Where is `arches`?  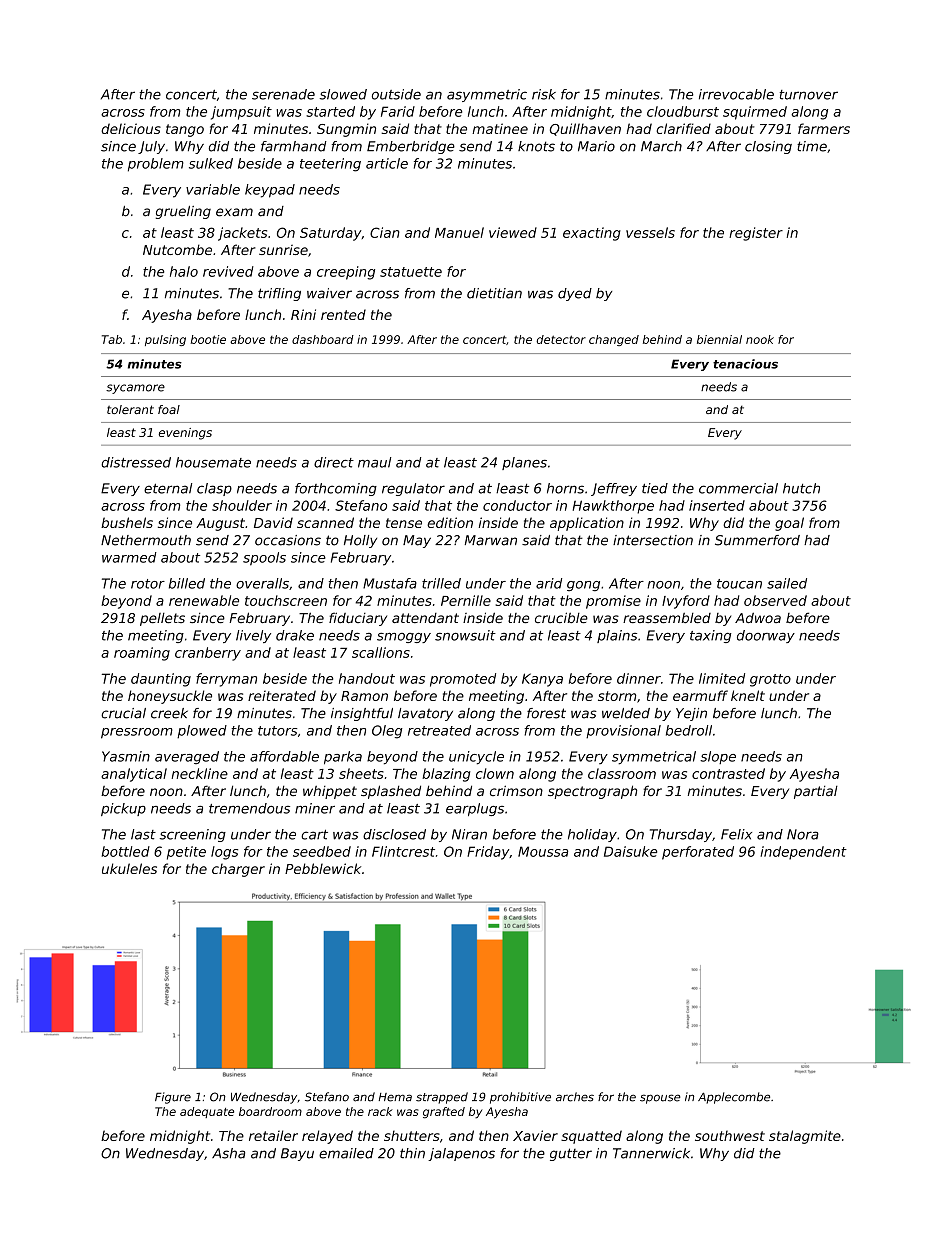
arches is located at coordinates (575, 1097).
